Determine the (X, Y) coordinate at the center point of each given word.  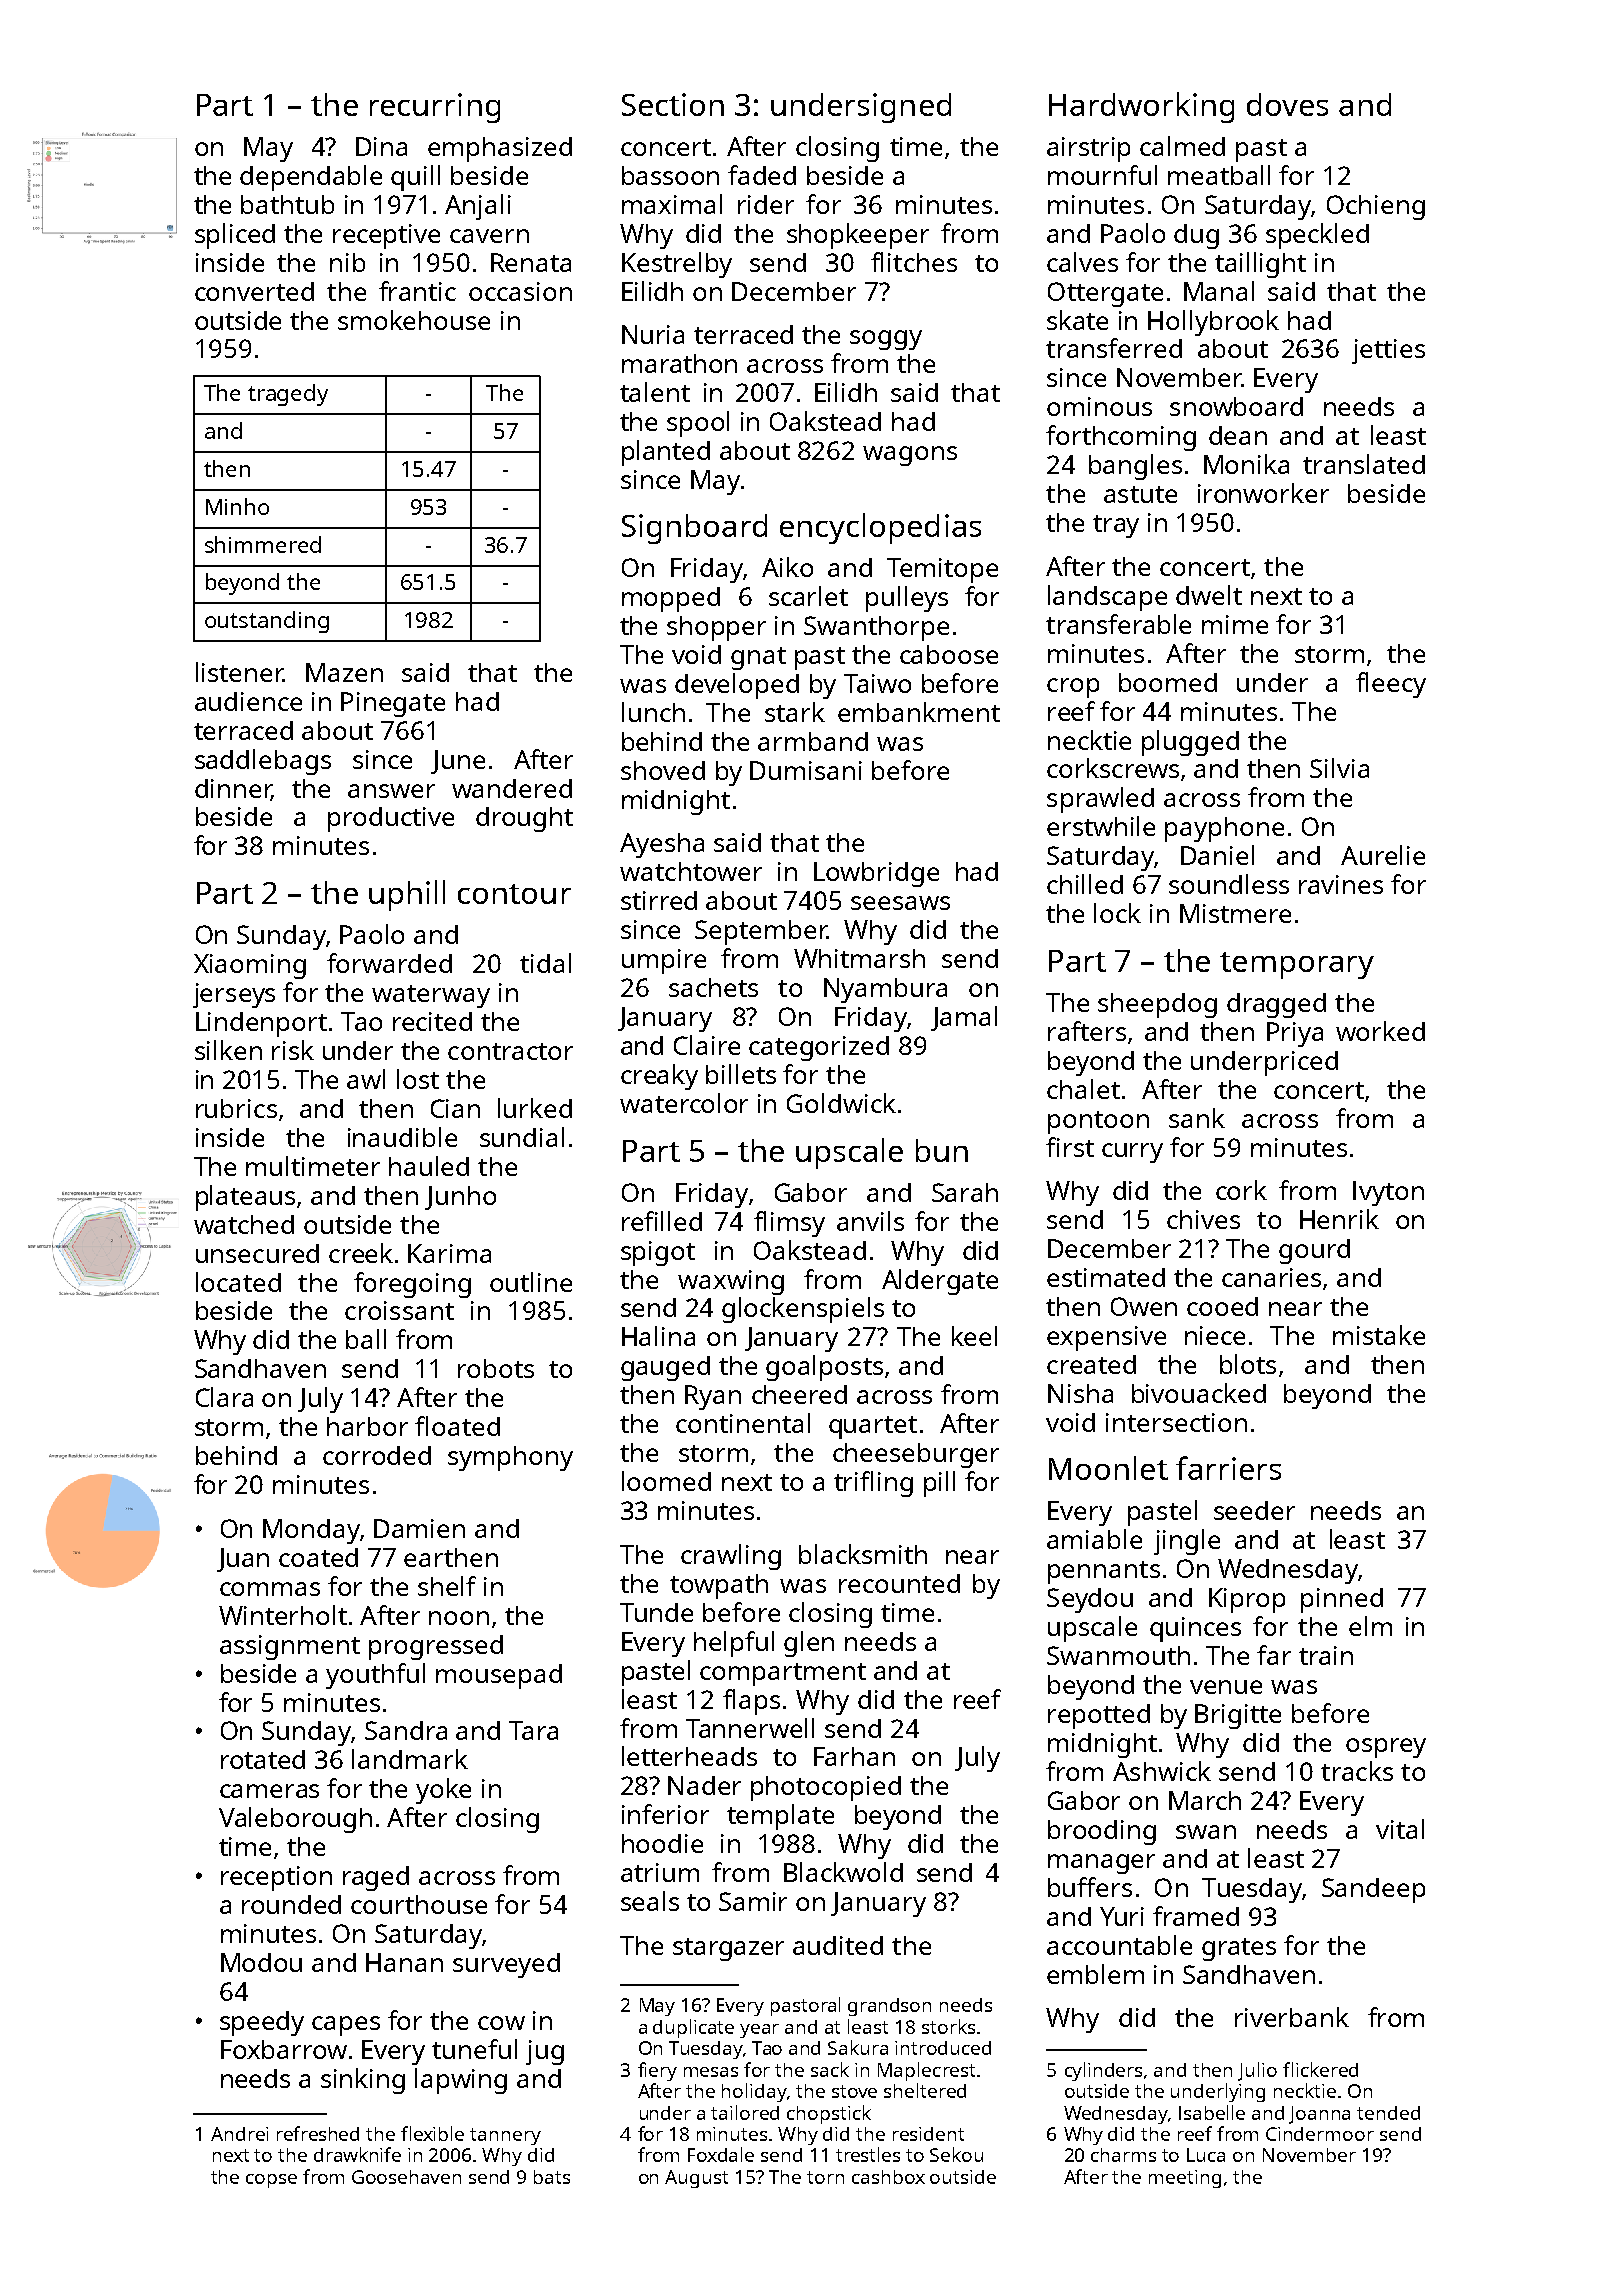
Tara (533, 1730)
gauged (665, 1368)
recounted (899, 1583)
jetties (1388, 351)
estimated (1106, 1277)
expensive (1106, 1338)
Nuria (653, 334)
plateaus (245, 1198)
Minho (237, 506)
